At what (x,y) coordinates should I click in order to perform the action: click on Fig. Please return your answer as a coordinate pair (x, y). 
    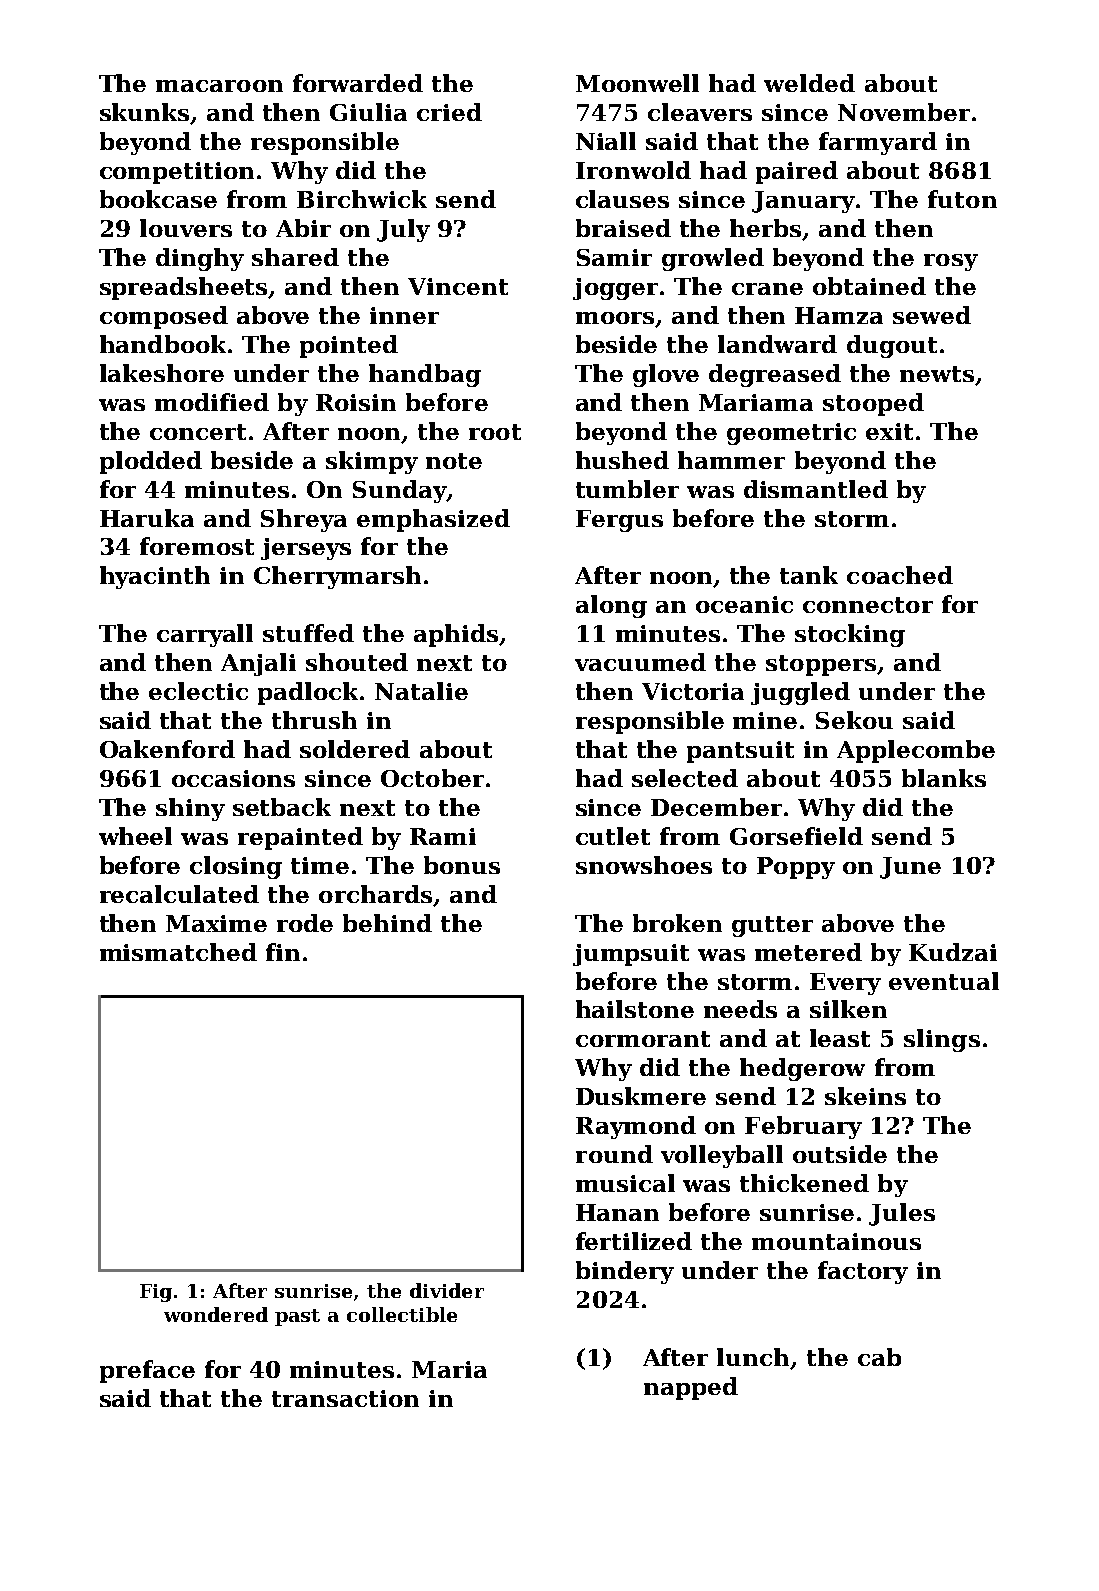
    Looking at the image, I should click on (156, 1293).
